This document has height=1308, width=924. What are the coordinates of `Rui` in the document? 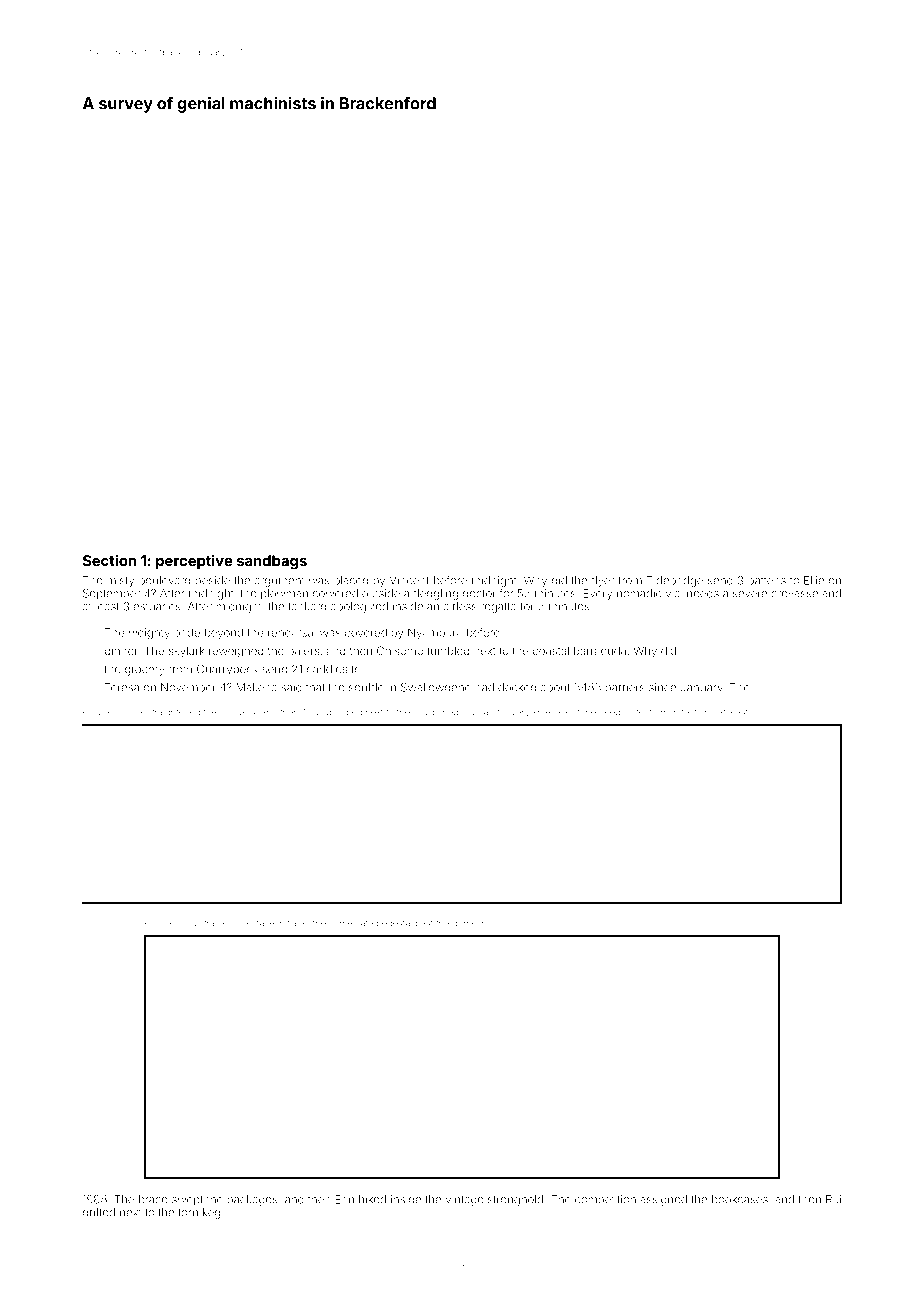 It's located at (833, 1199).
